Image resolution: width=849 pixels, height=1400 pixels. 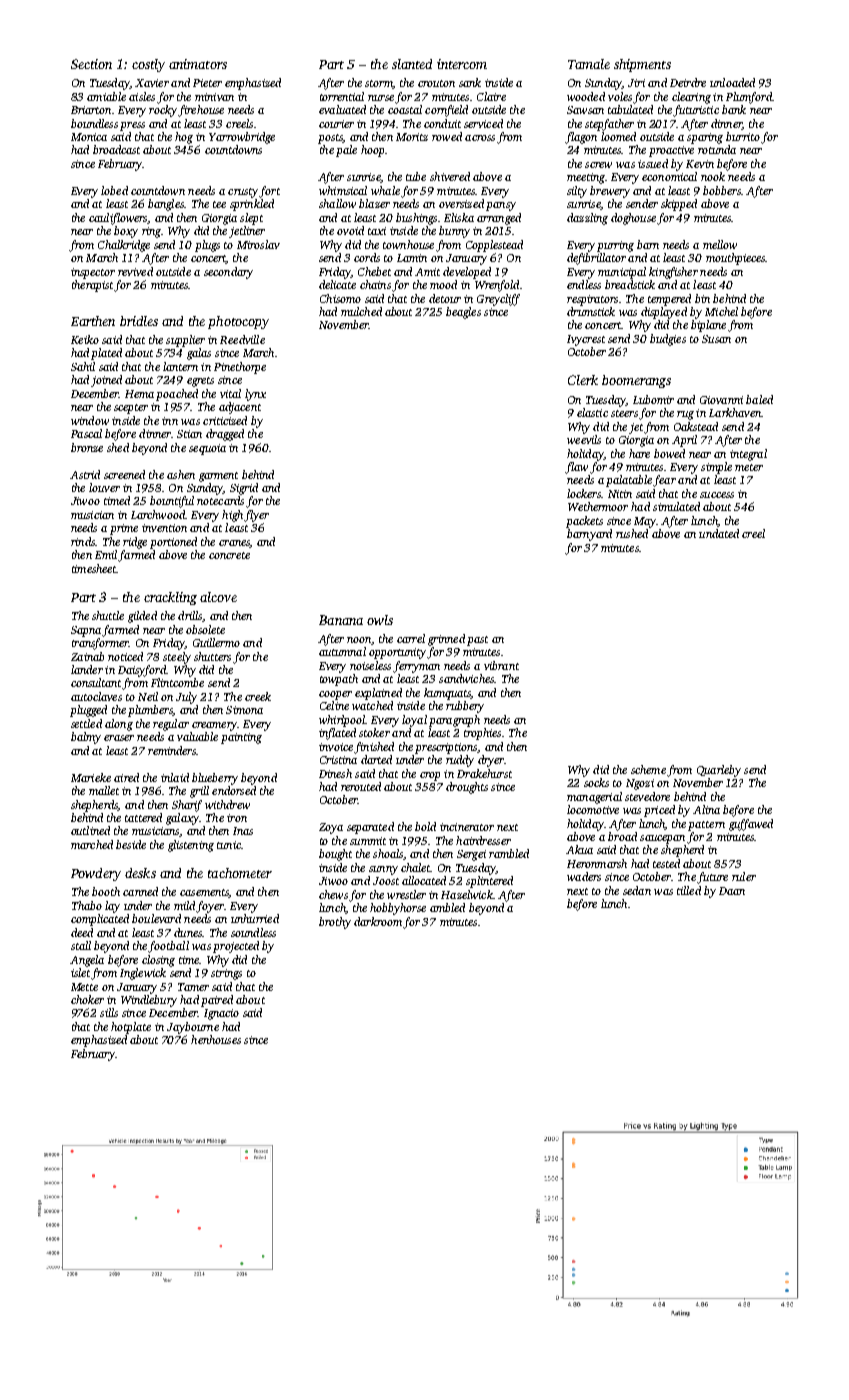 What do you see at coordinates (207, 449) in the screenshot?
I see `sequoia` at bounding box center [207, 449].
